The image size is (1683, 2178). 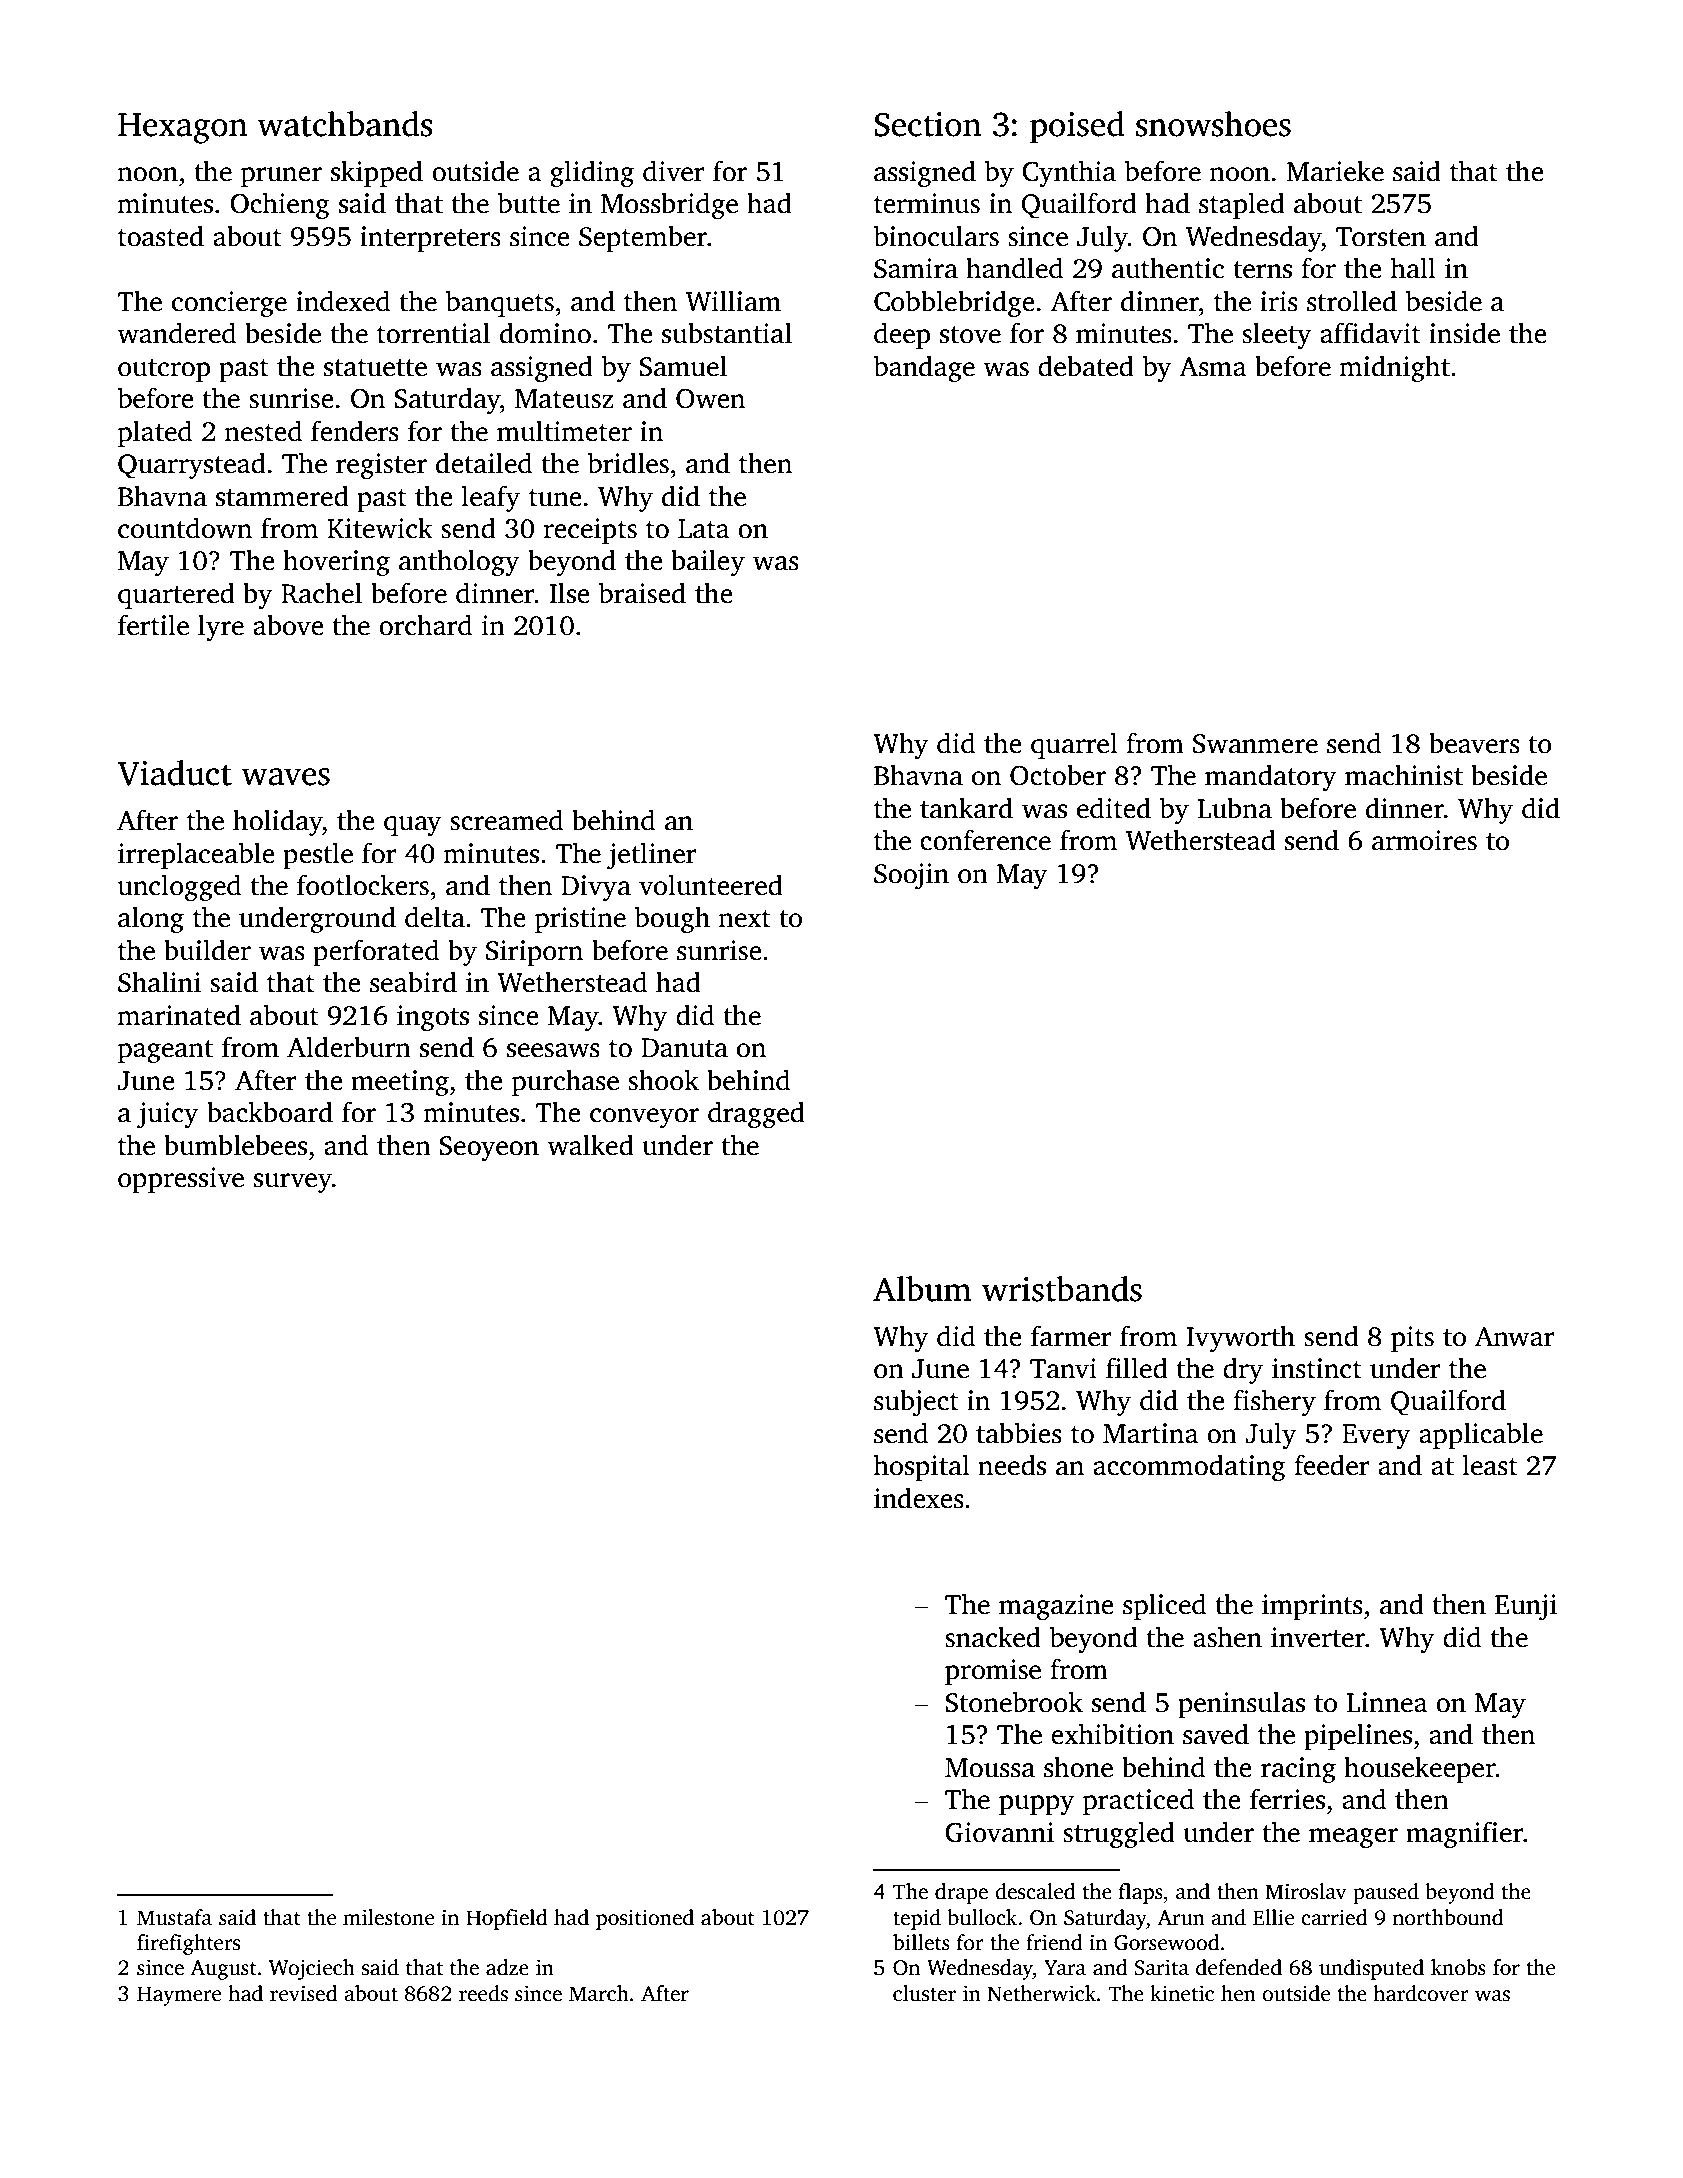 What do you see at coordinates (174, 1917) in the page?
I see `Mustafa` at bounding box center [174, 1917].
